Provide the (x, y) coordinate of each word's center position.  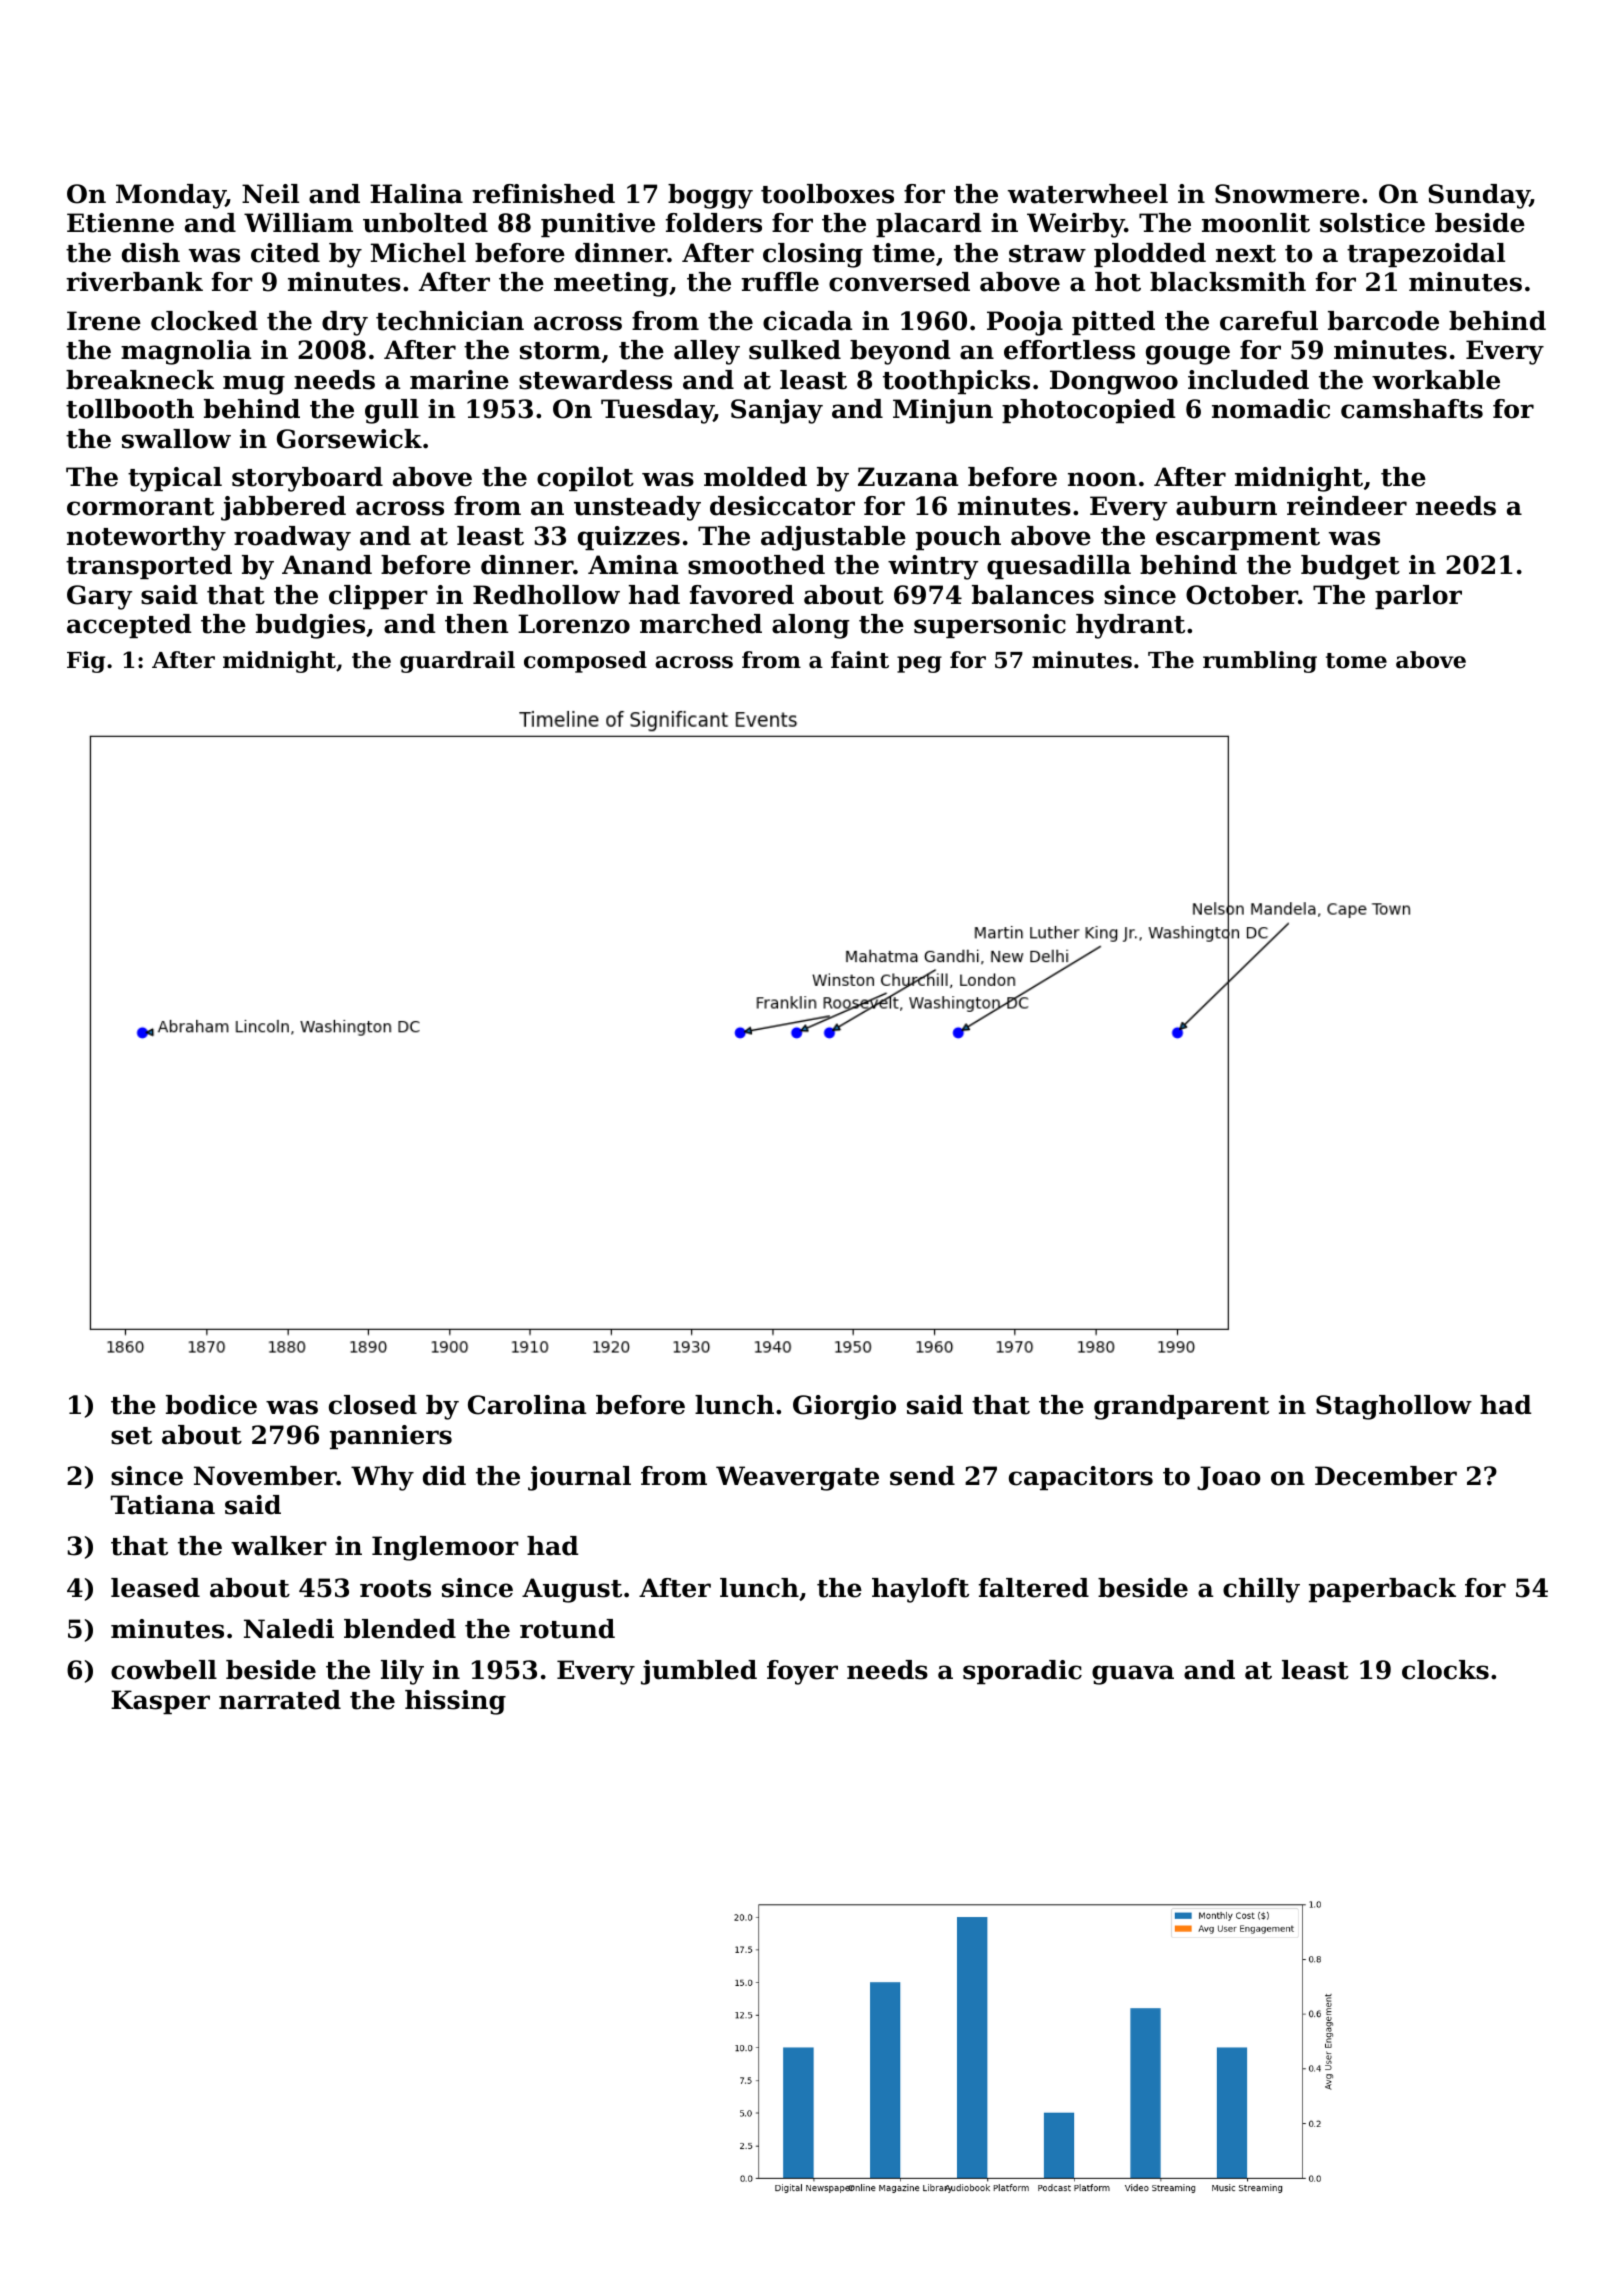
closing (813, 255)
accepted (129, 626)
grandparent (1181, 1407)
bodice (211, 1405)
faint (860, 660)
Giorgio (844, 1407)
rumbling (1260, 662)
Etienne (120, 223)
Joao (1229, 1478)
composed (585, 662)
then (476, 624)
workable (1436, 380)
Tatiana (163, 1505)
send (922, 1476)
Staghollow (1394, 1407)
